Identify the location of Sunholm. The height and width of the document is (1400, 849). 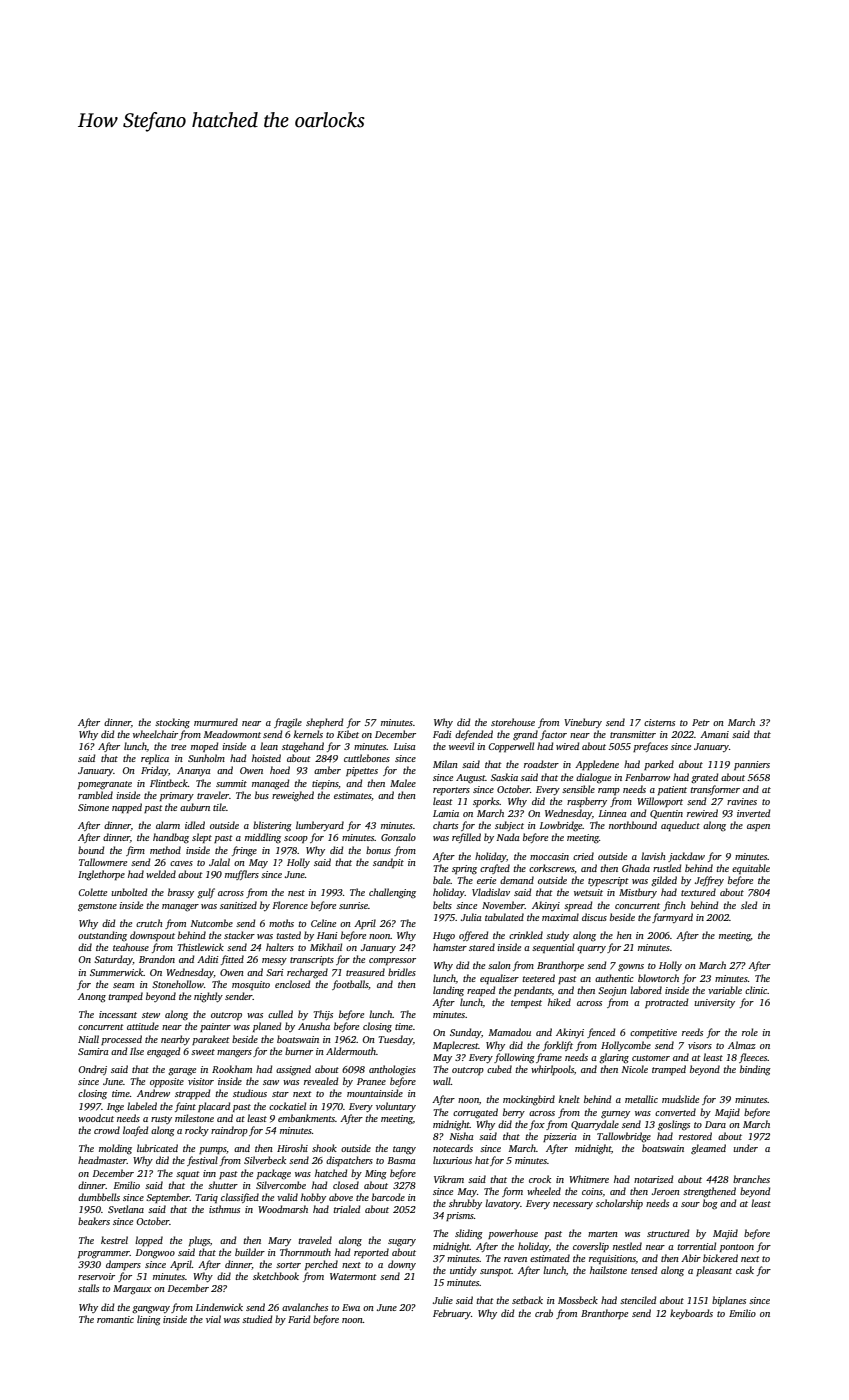
(206, 758).
